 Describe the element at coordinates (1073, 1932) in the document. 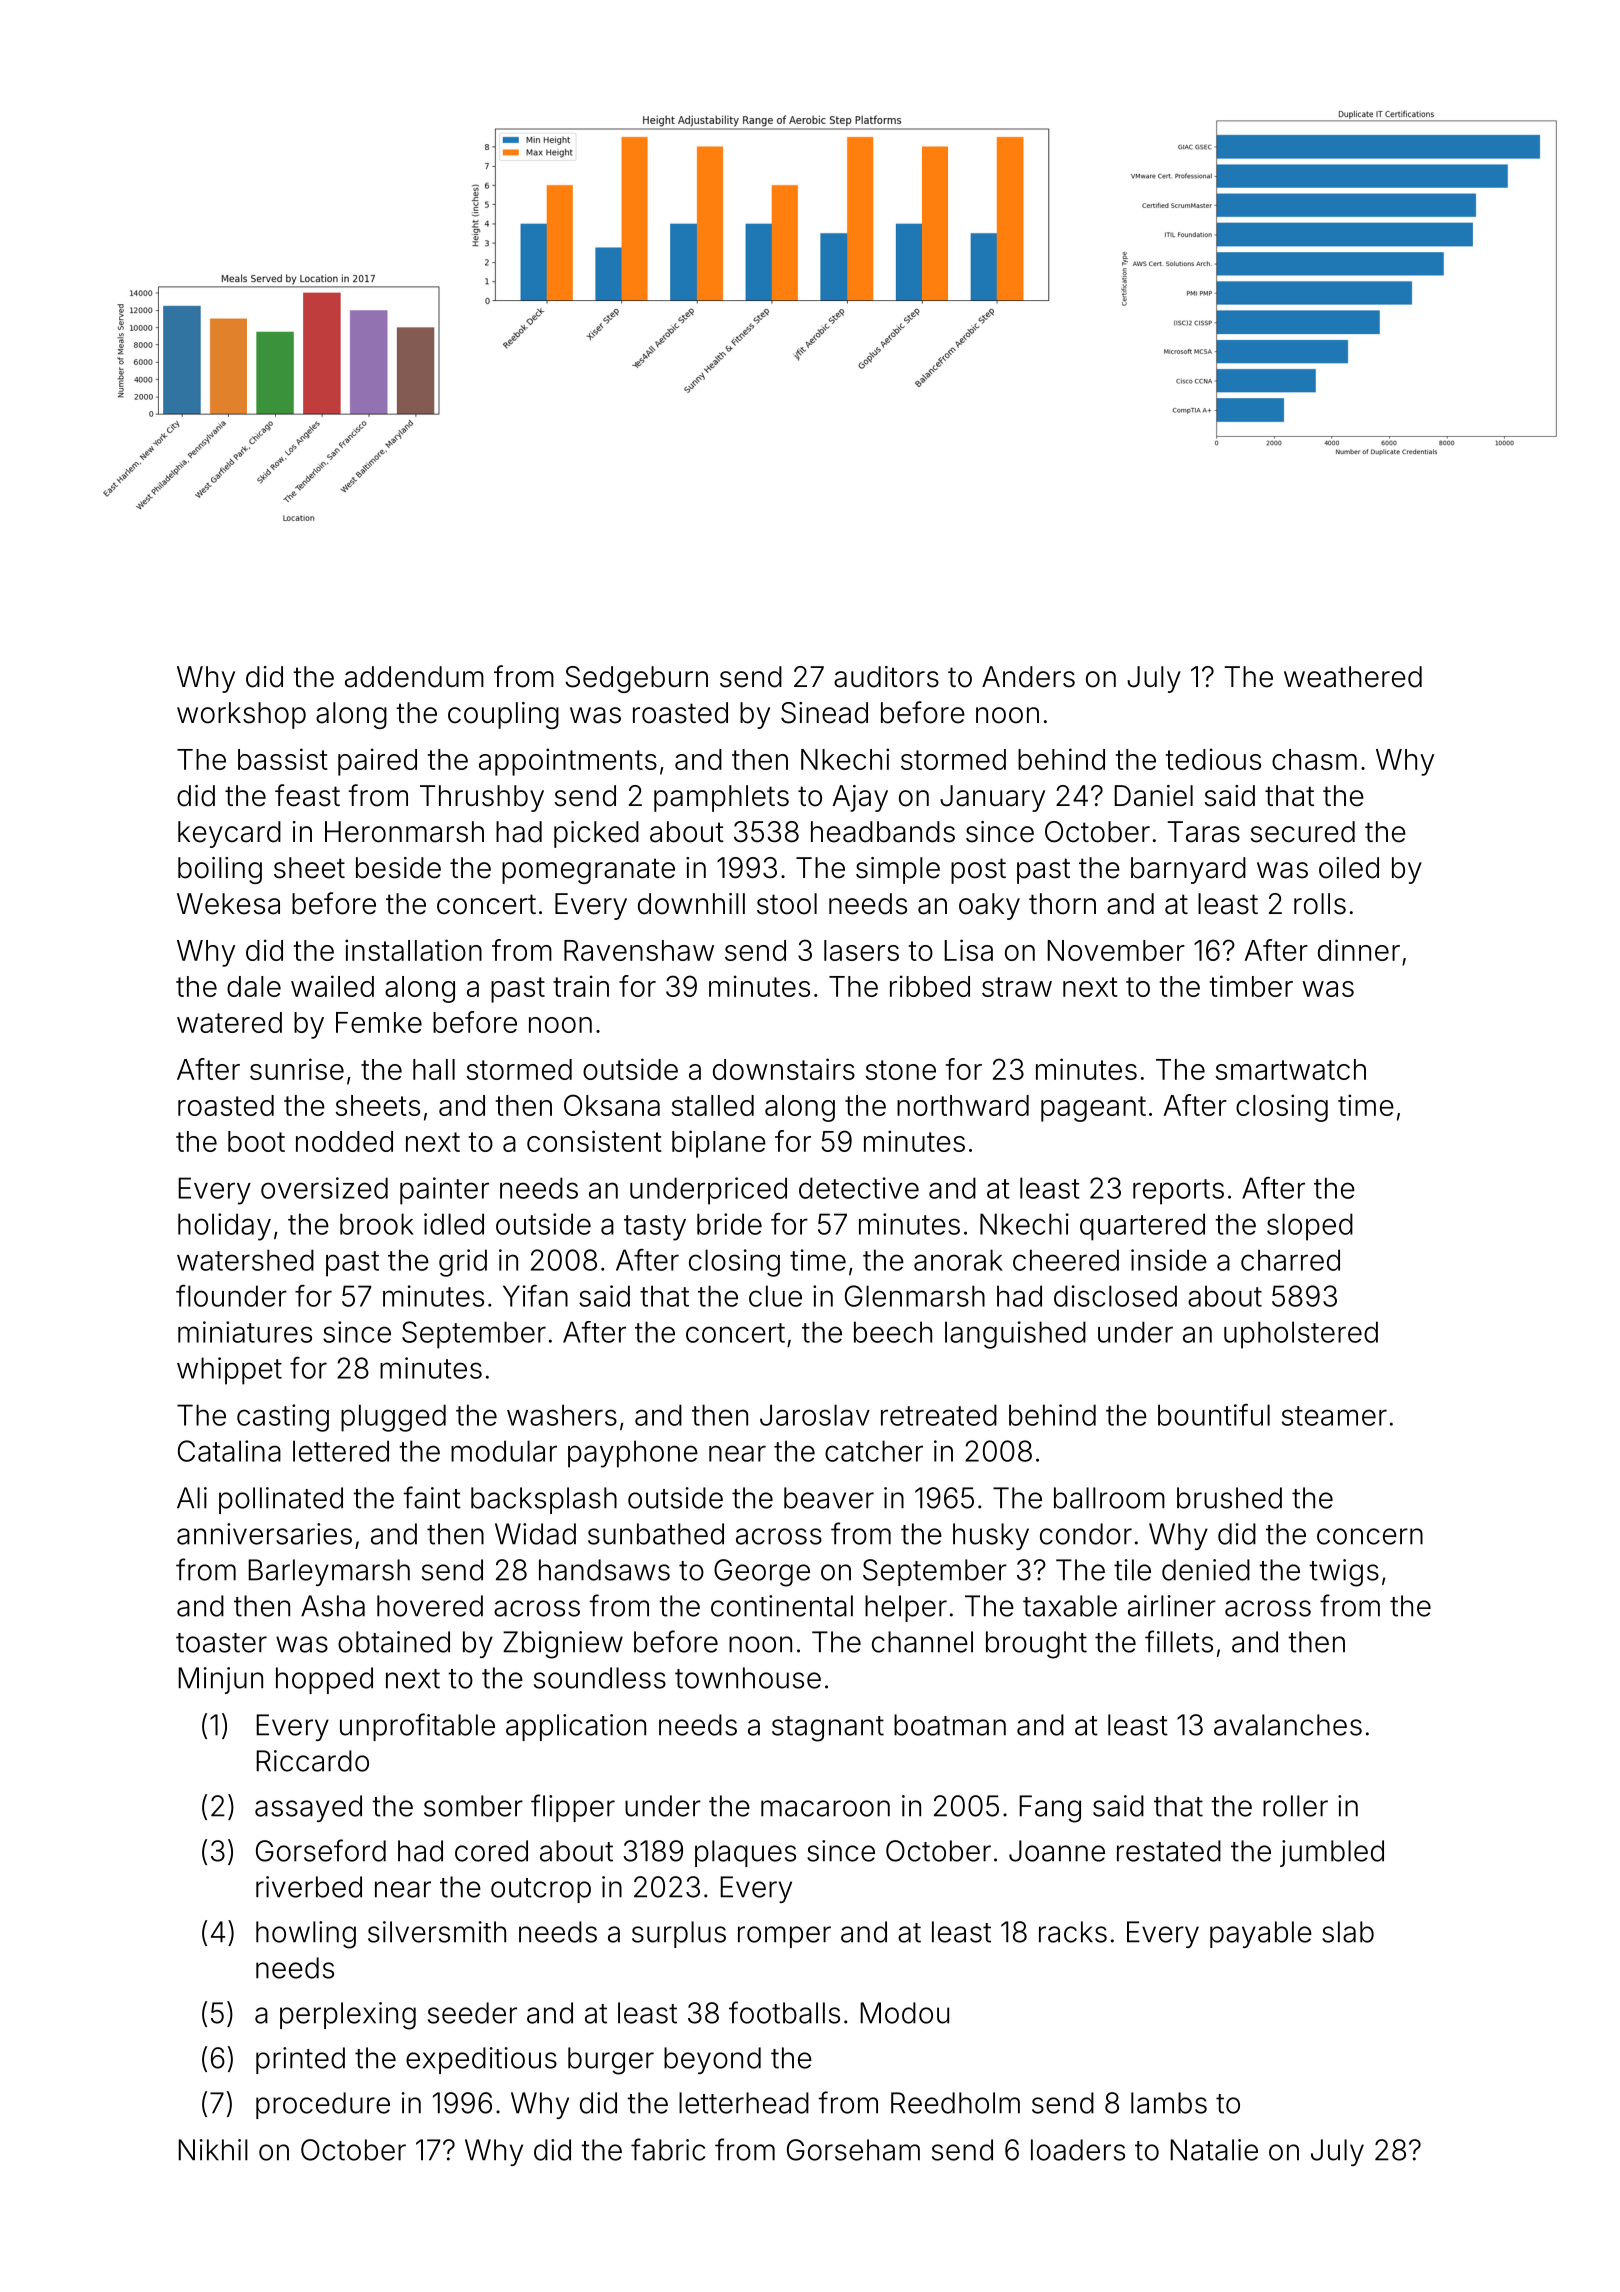

I see `racks` at that location.
